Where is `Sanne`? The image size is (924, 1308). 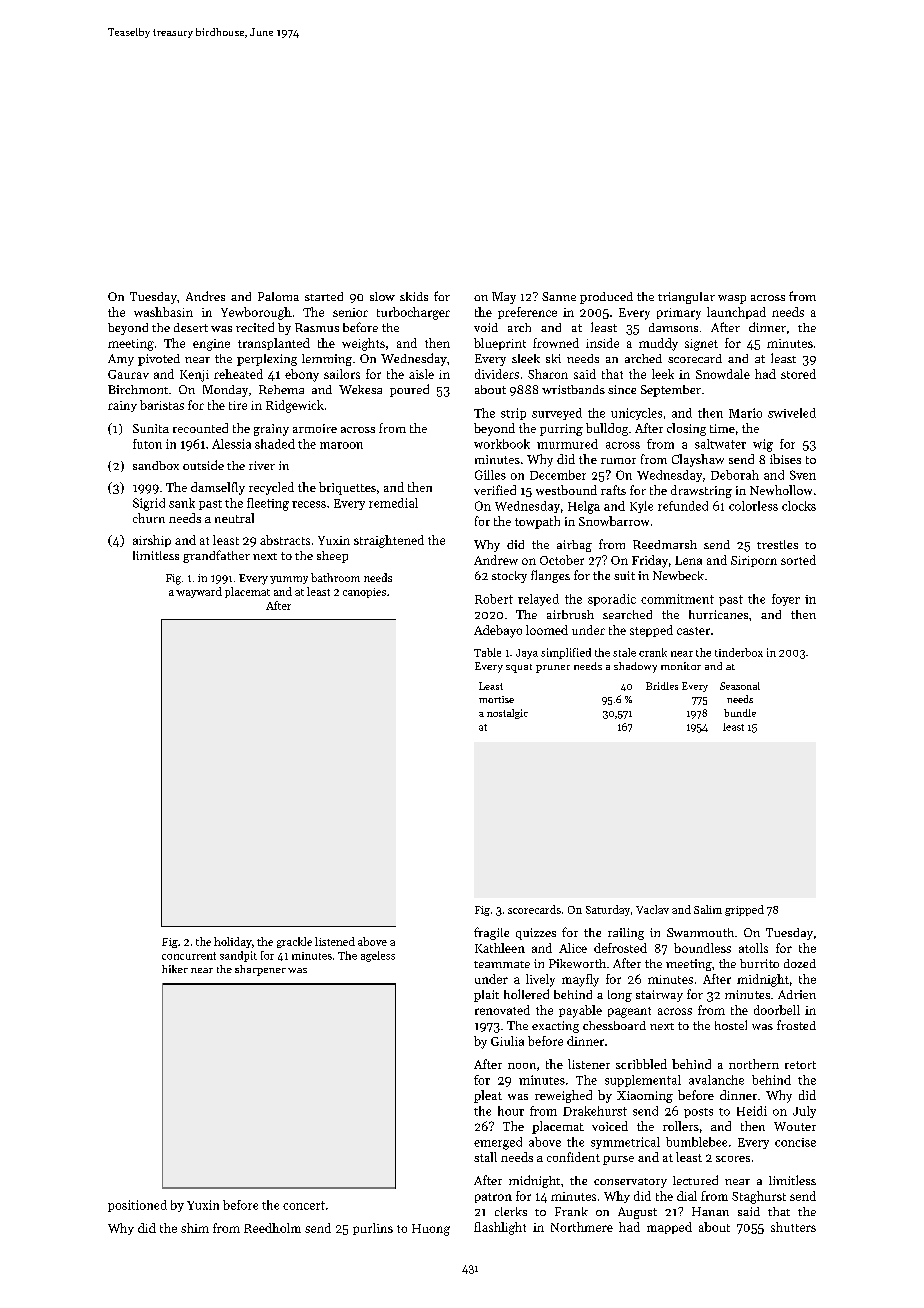
Sanne is located at coordinates (559, 296).
